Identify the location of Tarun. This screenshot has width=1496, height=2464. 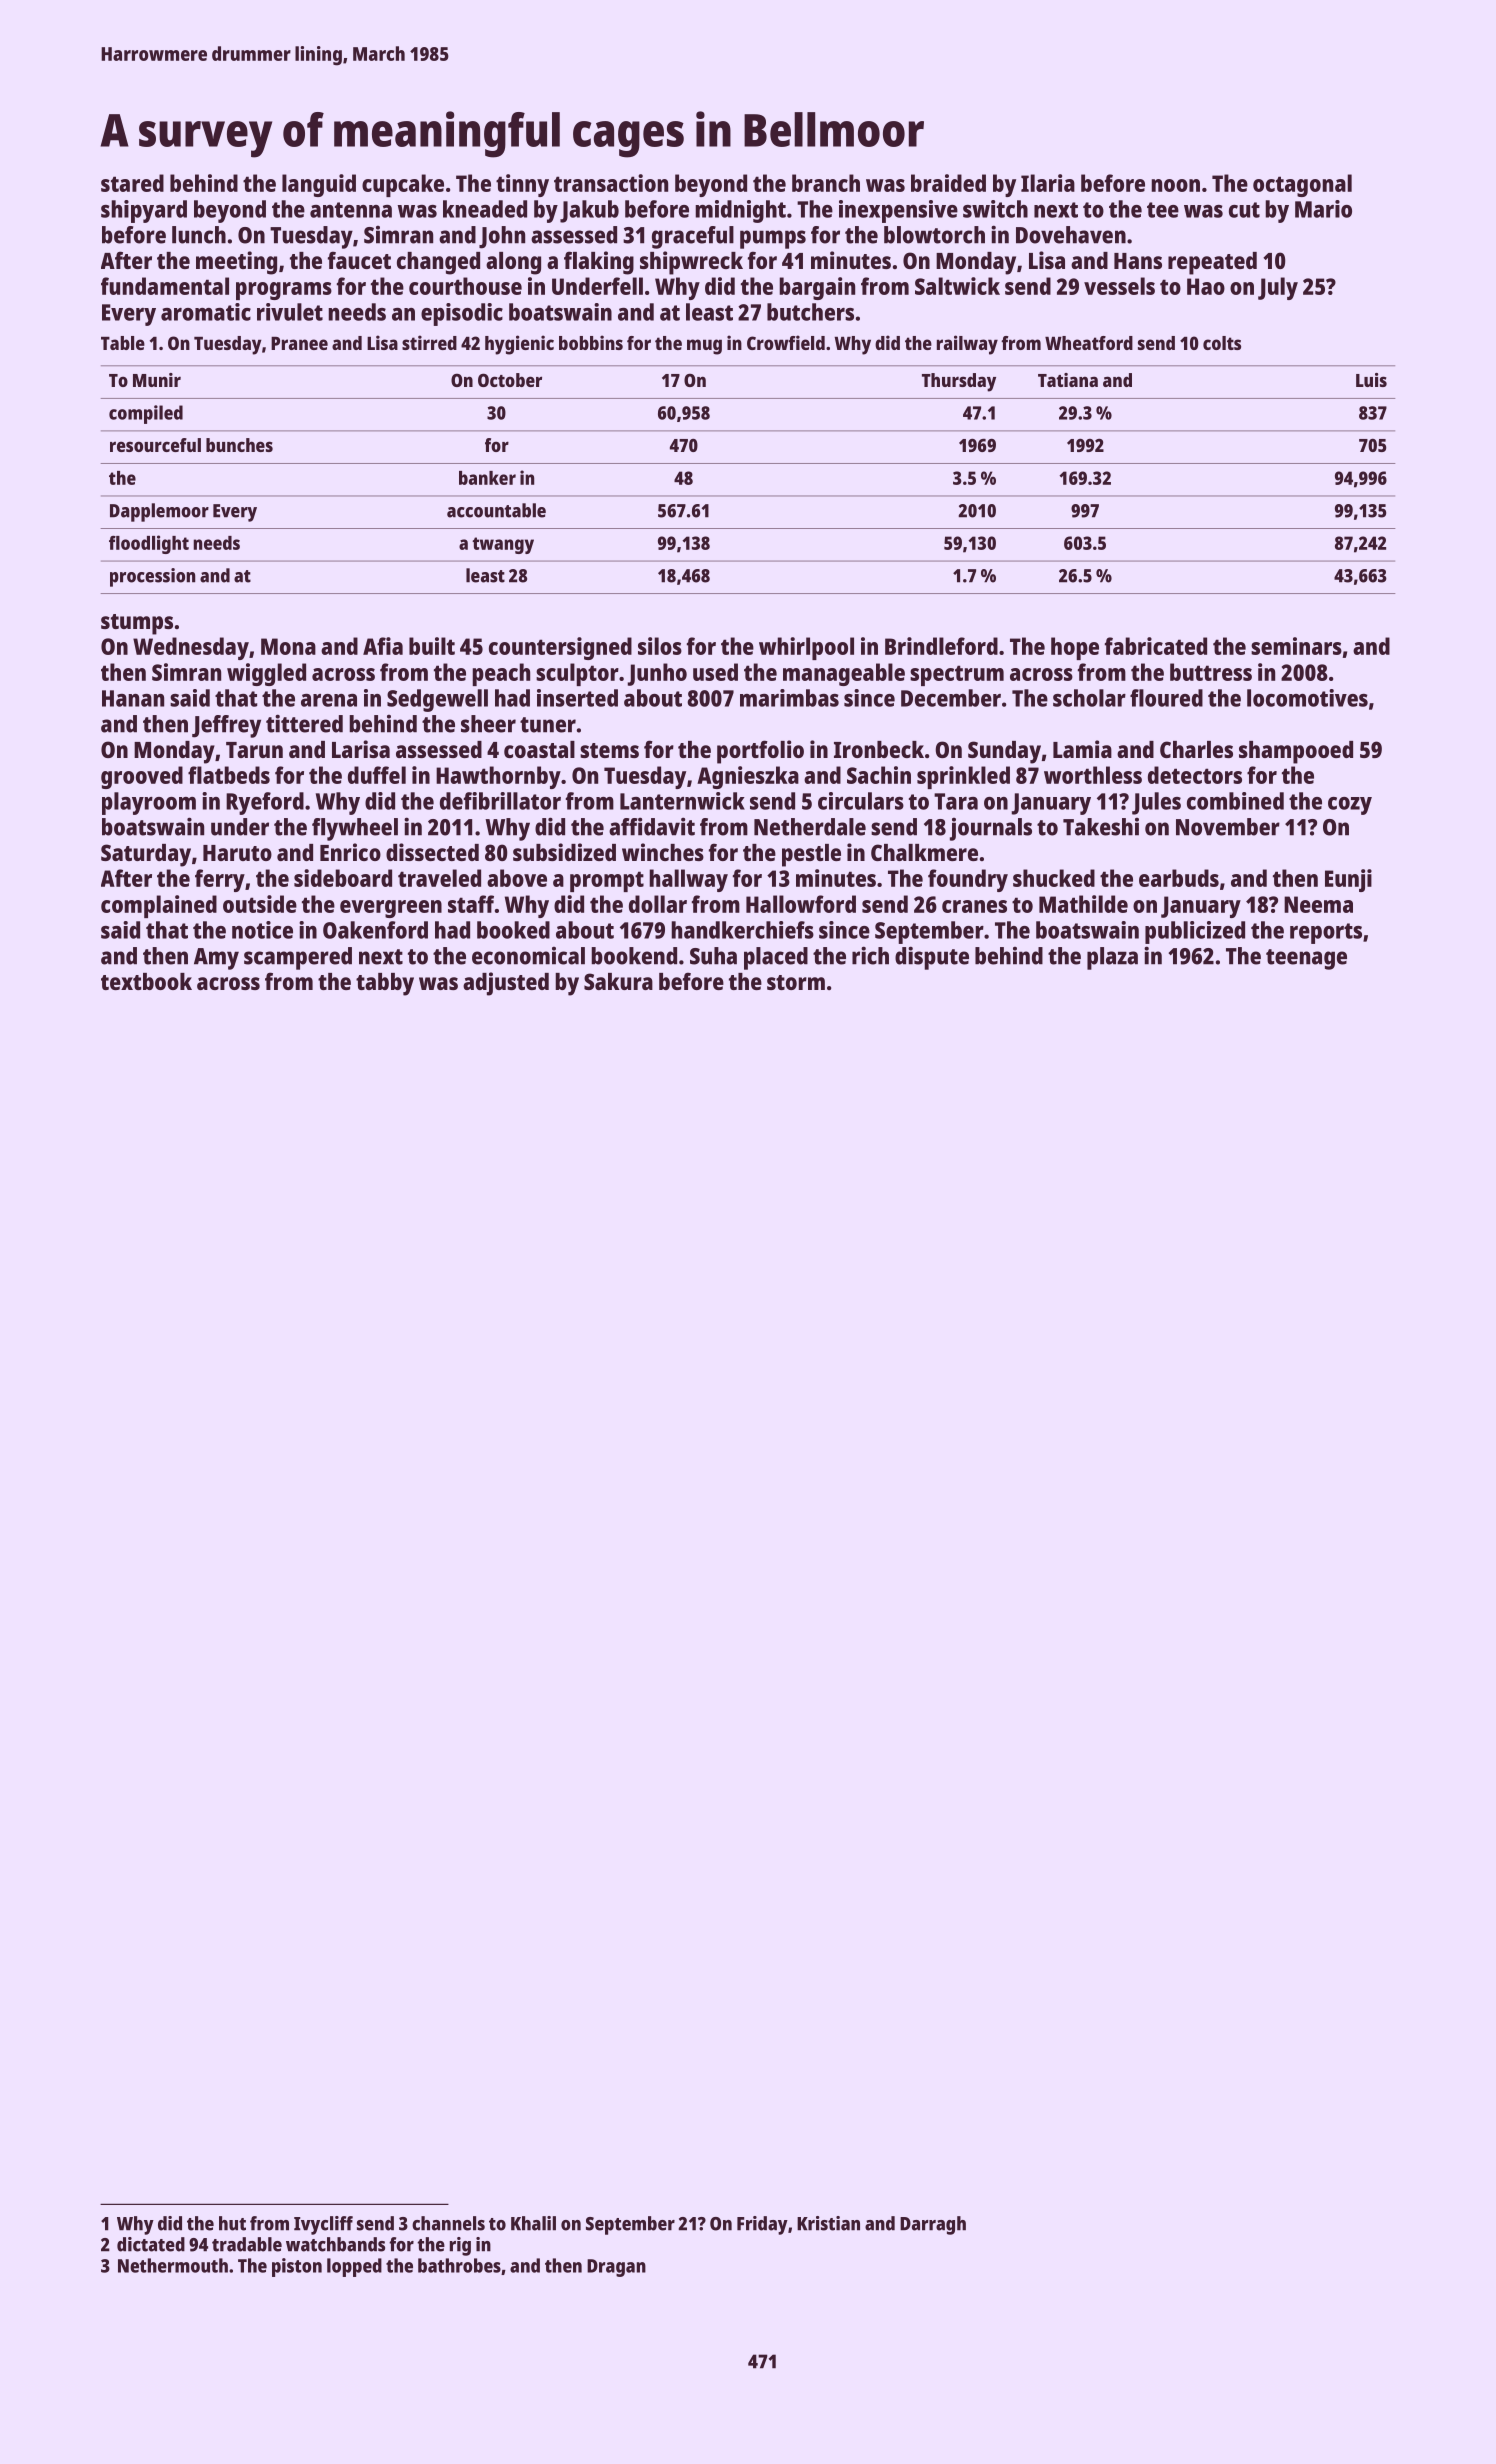
(254, 750).
